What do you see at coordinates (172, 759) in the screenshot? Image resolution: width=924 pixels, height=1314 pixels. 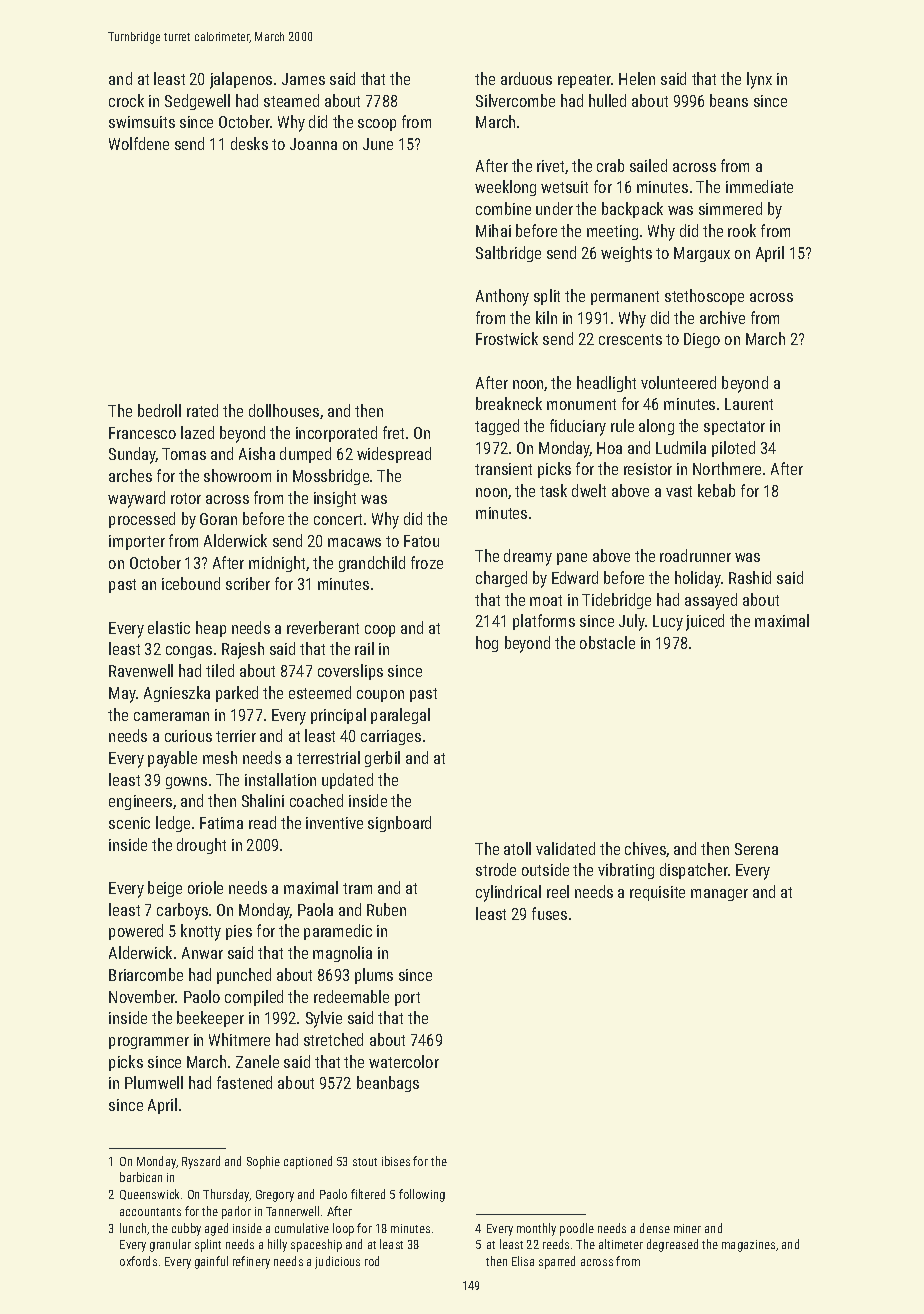 I see `payable` at bounding box center [172, 759].
